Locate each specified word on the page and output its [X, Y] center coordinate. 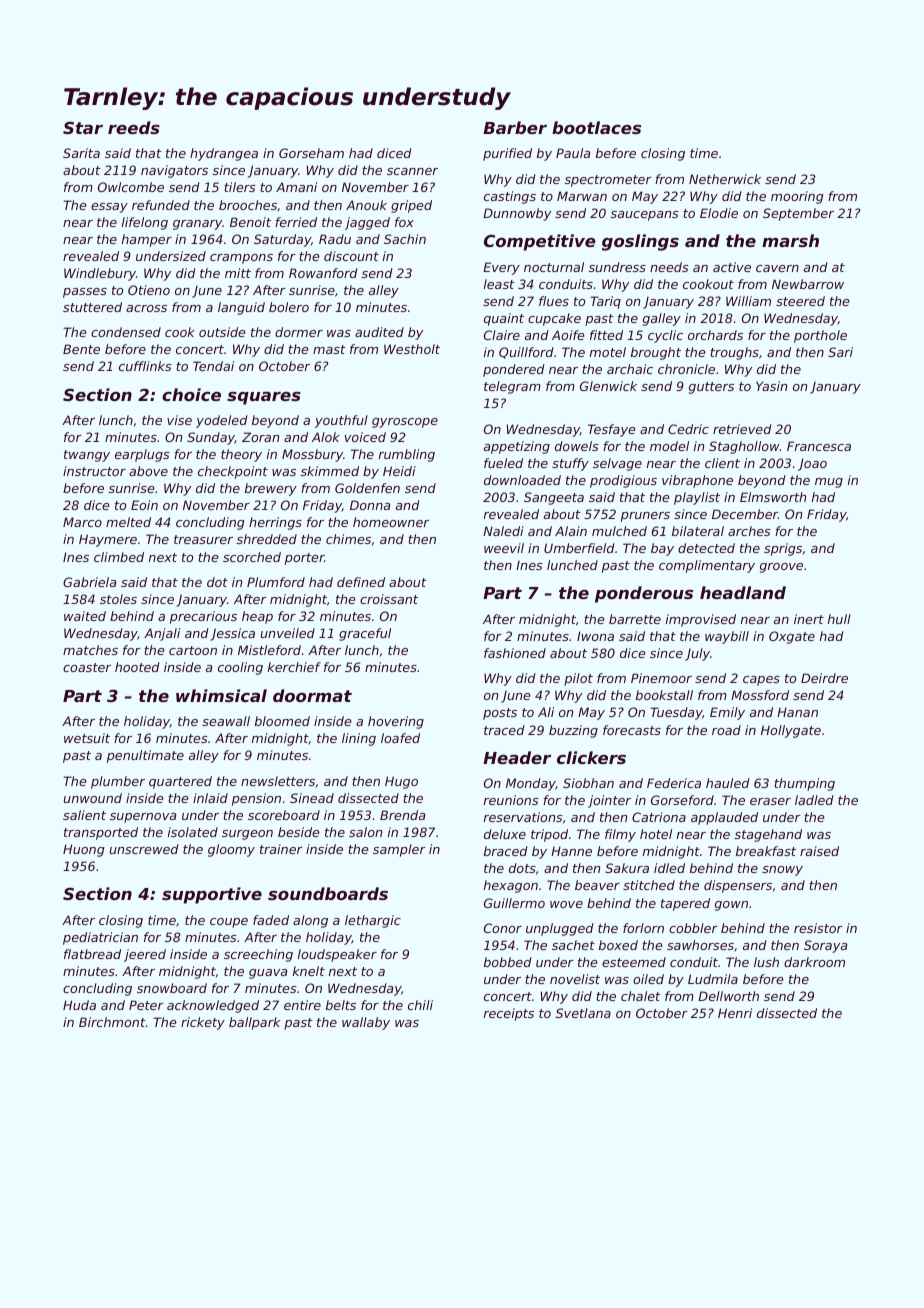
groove [781, 568]
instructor [94, 471]
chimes [348, 539]
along [310, 921]
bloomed [282, 721]
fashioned [515, 653]
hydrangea [224, 154]
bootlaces [596, 127]
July [697, 654]
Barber [515, 127]
